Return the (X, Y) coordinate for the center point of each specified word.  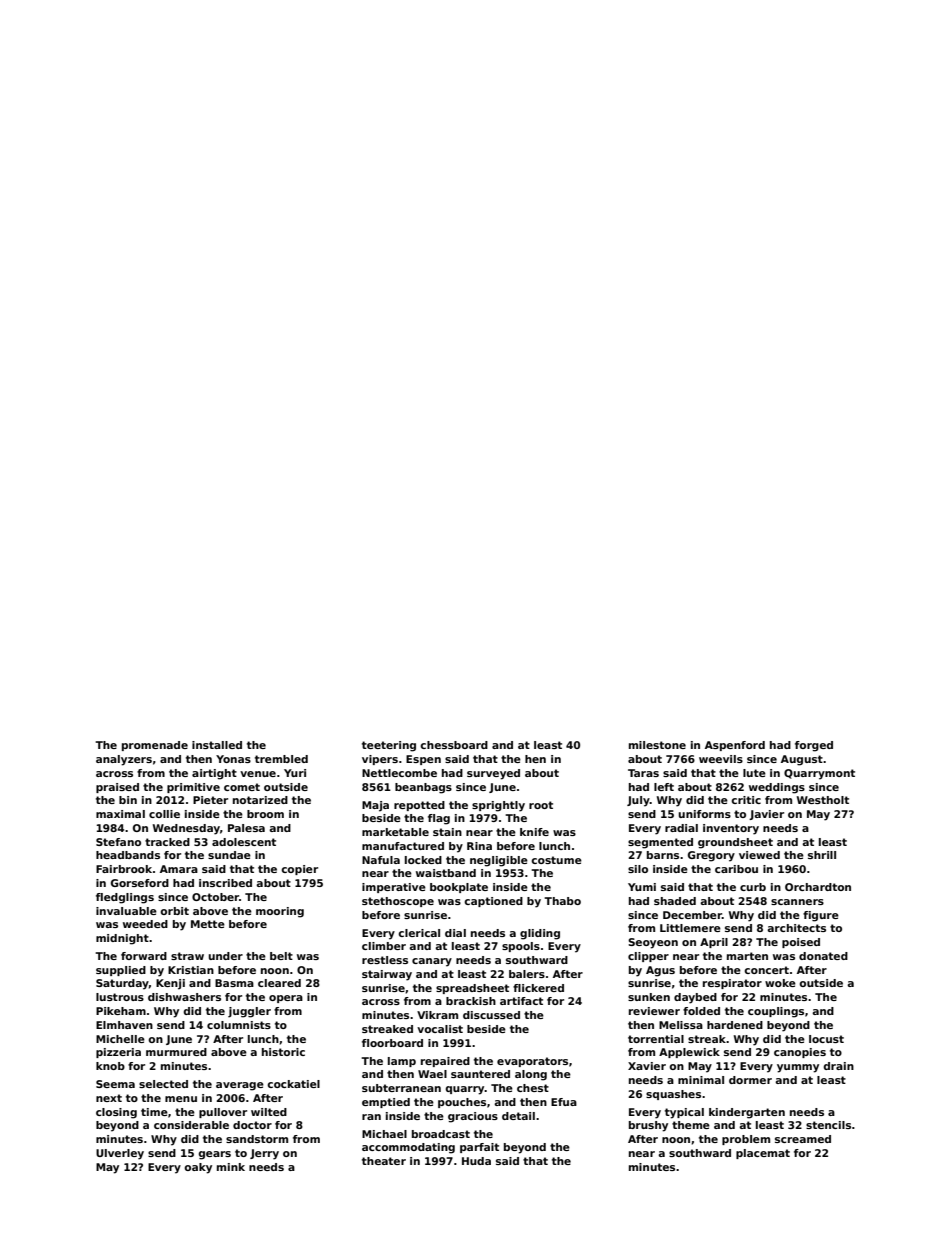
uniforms (704, 814)
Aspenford (735, 746)
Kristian (191, 970)
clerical (419, 933)
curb (753, 887)
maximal (120, 814)
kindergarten (747, 1113)
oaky (198, 1168)
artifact (521, 1001)
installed (217, 745)
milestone (657, 745)
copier (299, 870)
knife (534, 832)
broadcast (441, 1134)
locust (826, 1039)
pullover (223, 1113)
